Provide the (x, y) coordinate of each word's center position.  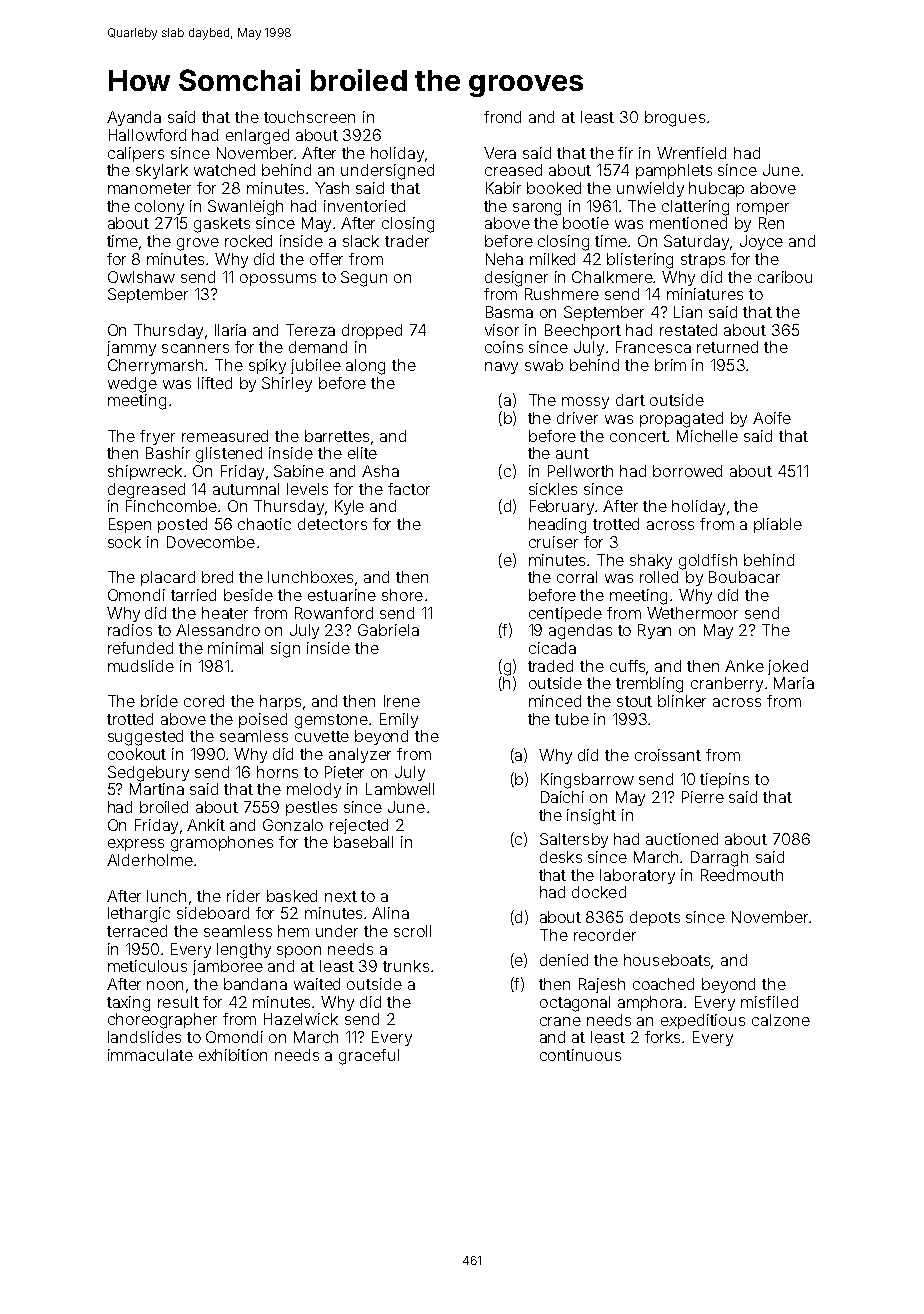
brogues (675, 119)
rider (243, 896)
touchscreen (309, 117)
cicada (552, 648)
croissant (668, 755)
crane (560, 1021)
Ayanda (134, 118)
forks (662, 1037)
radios (130, 630)
